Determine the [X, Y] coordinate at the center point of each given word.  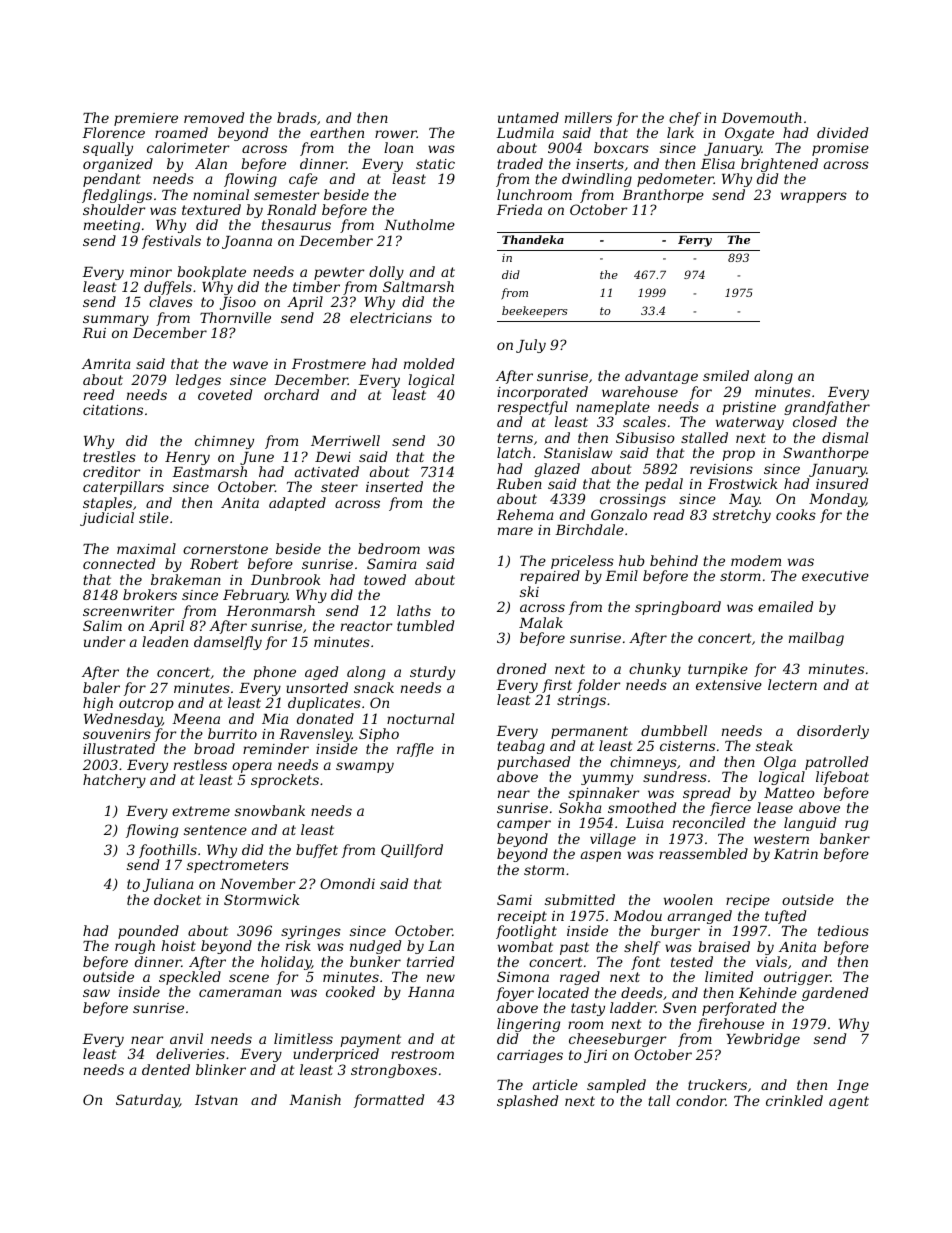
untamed [528, 117]
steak [774, 745]
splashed [527, 1102]
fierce [730, 809]
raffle [415, 750]
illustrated [119, 748]
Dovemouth [761, 117]
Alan [211, 163]
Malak [541, 622]
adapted [297, 504]
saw [96, 993]
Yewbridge [763, 1040]
